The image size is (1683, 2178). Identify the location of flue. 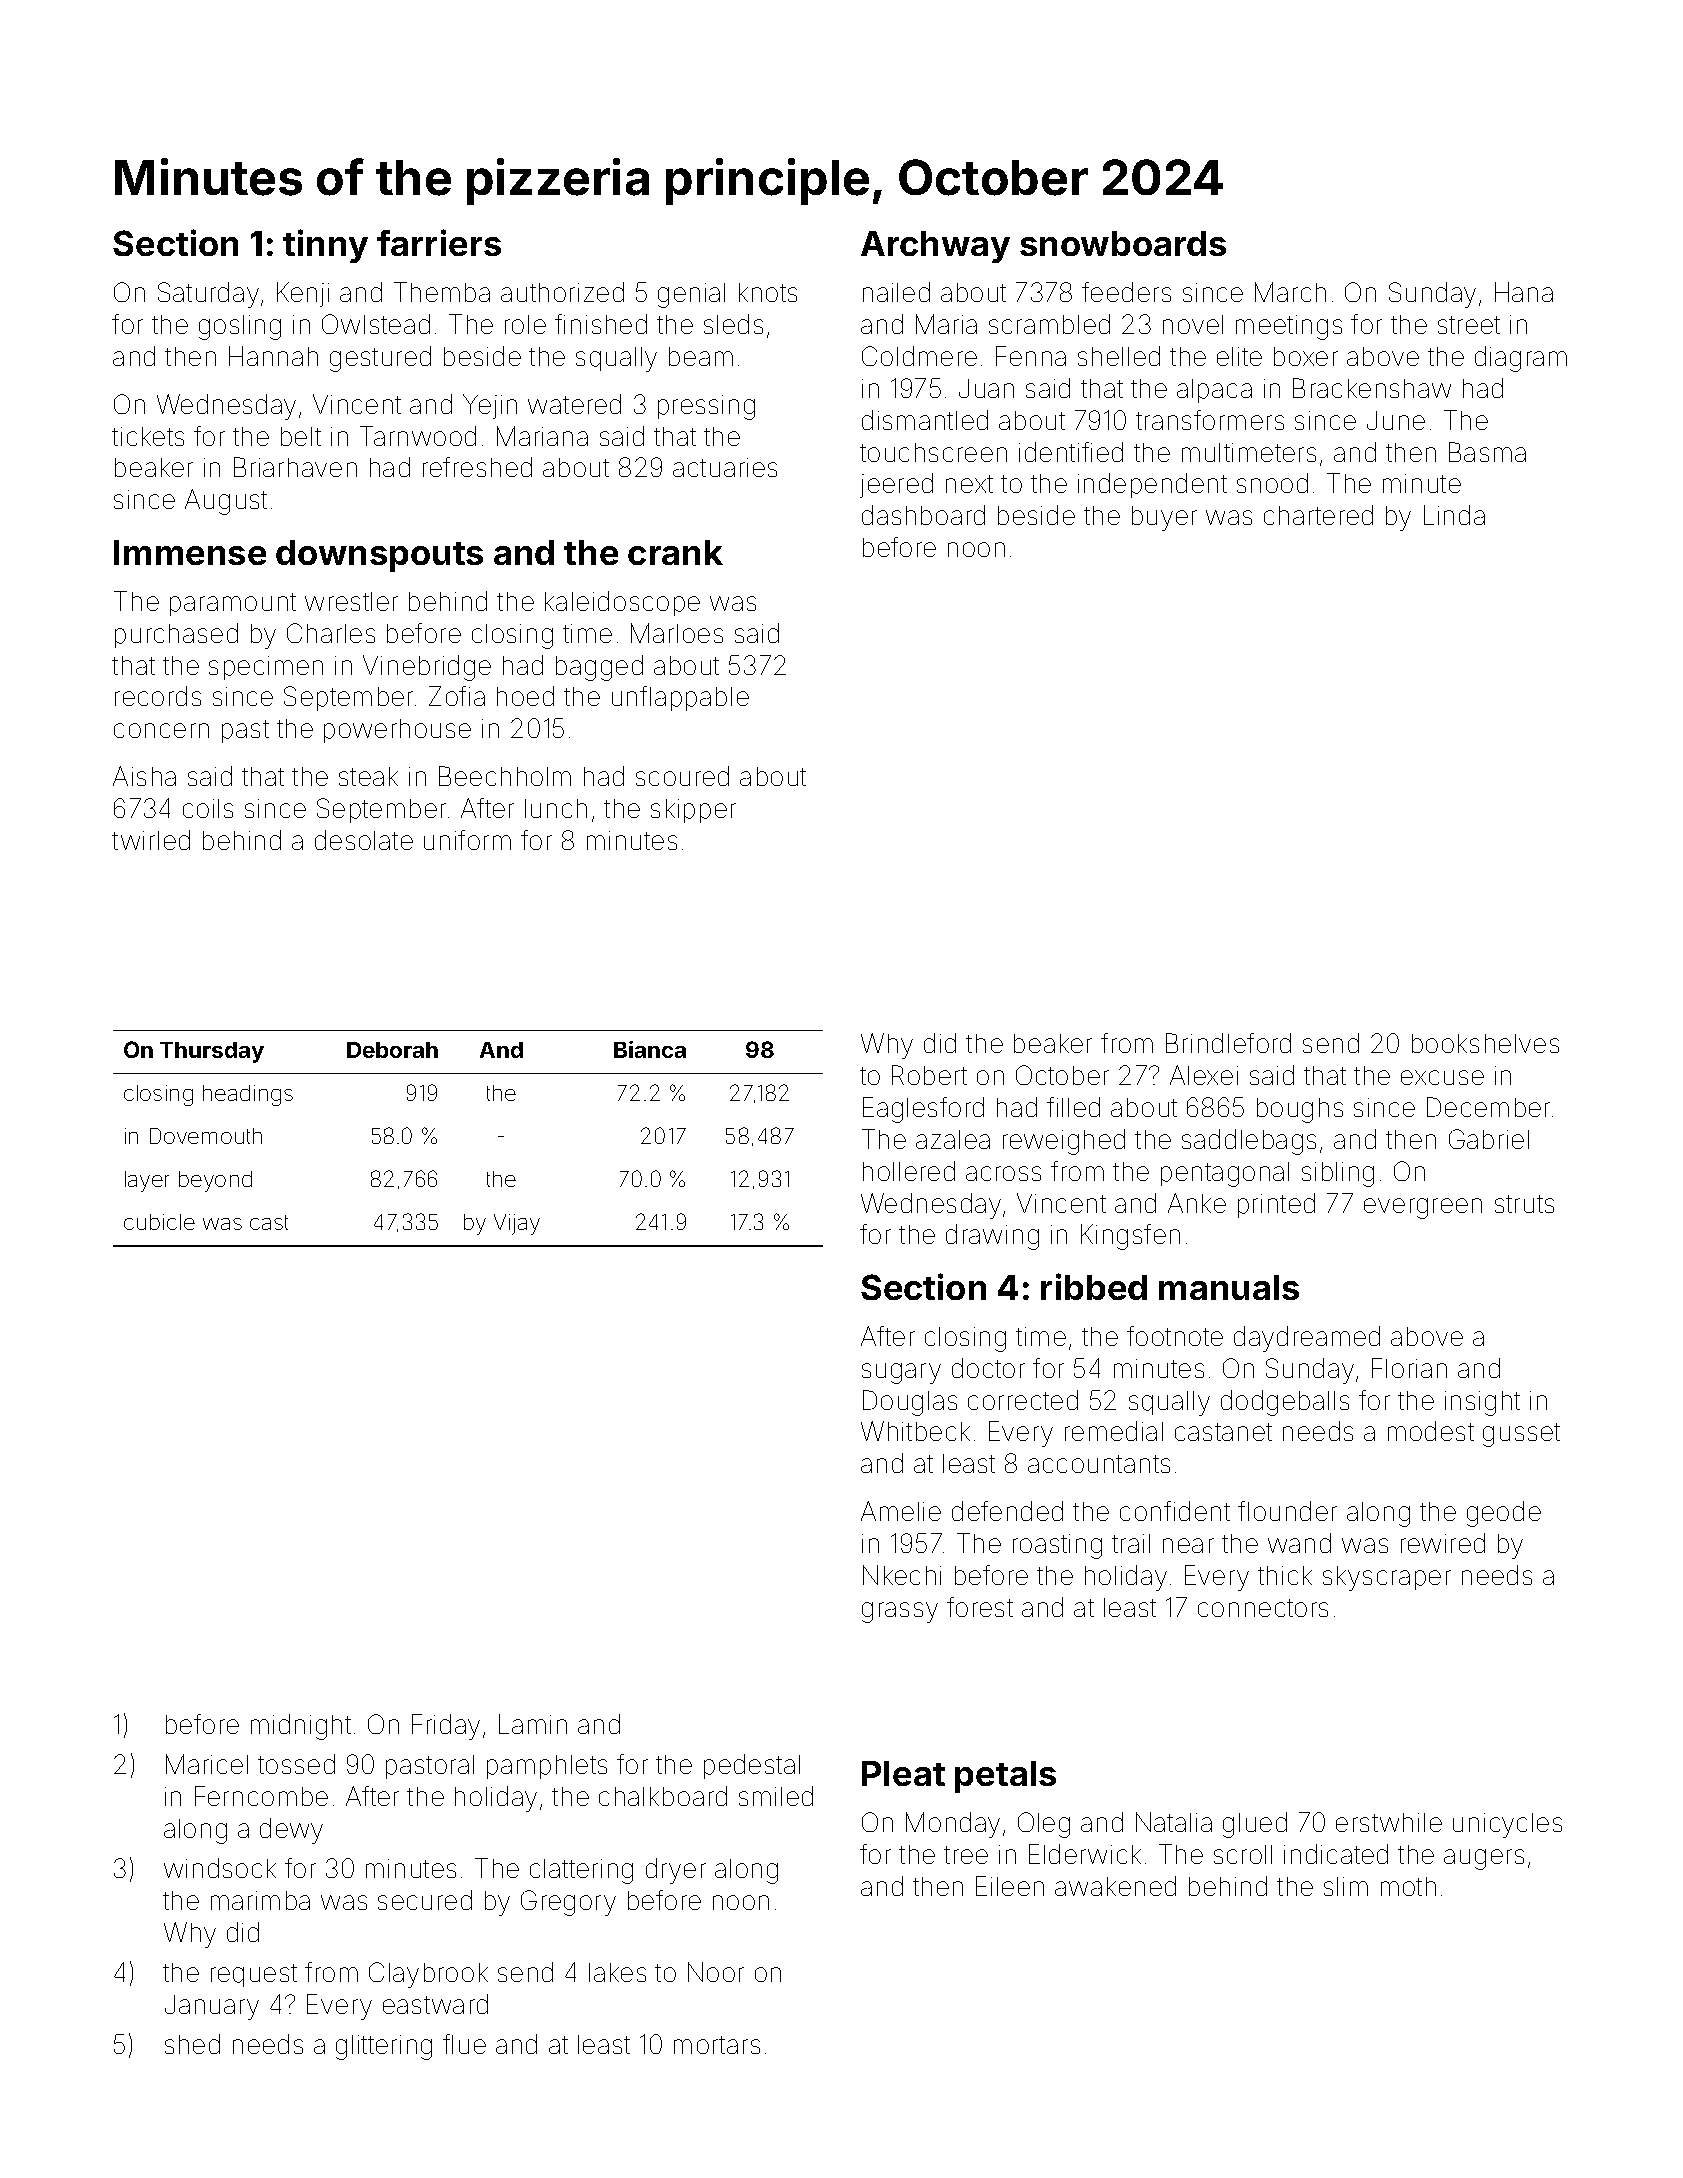
(464, 2044).
